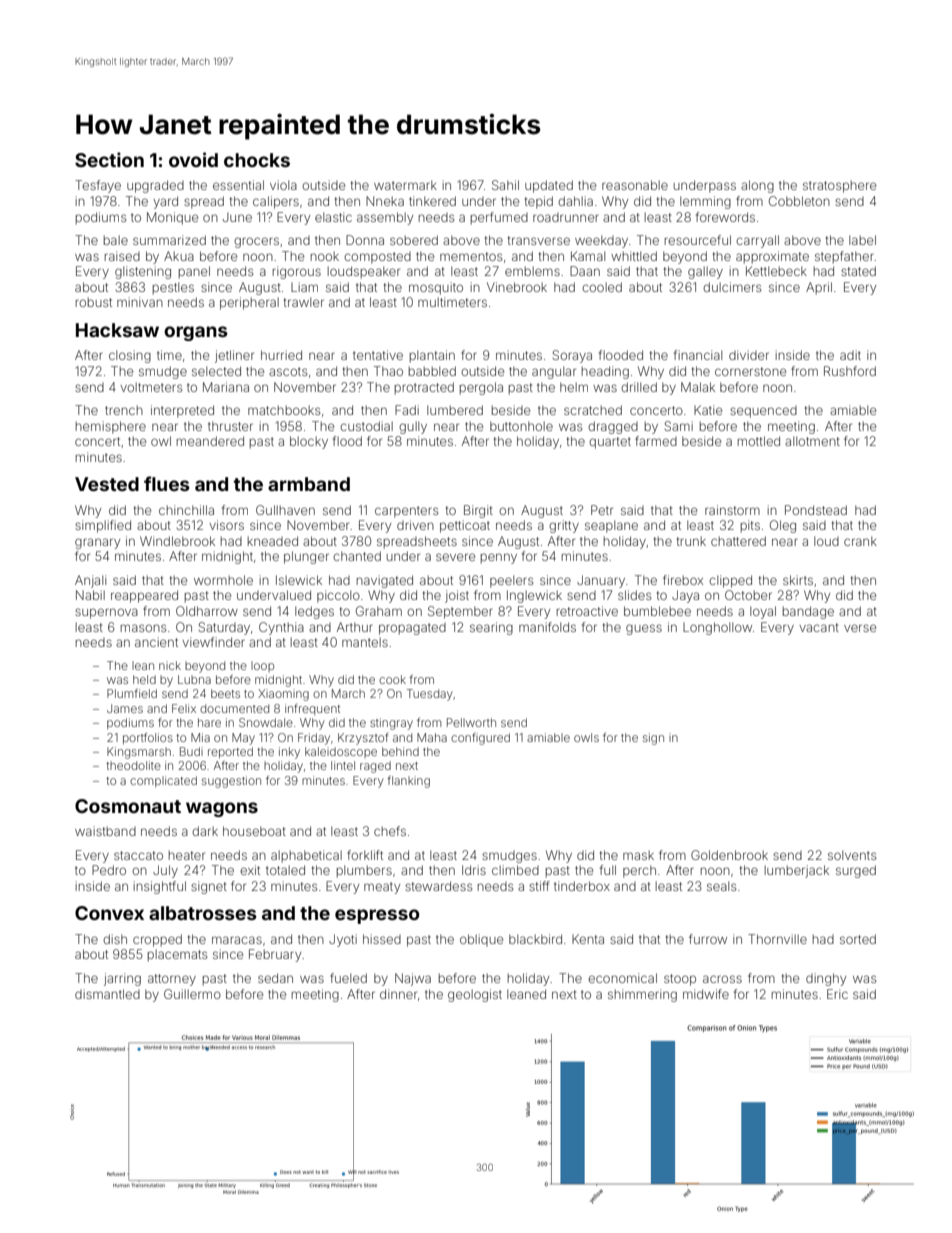 Image resolution: width=952 pixels, height=1233 pixels. Describe the element at coordinates (392, 679) in the document. I see `cook` at that location.
